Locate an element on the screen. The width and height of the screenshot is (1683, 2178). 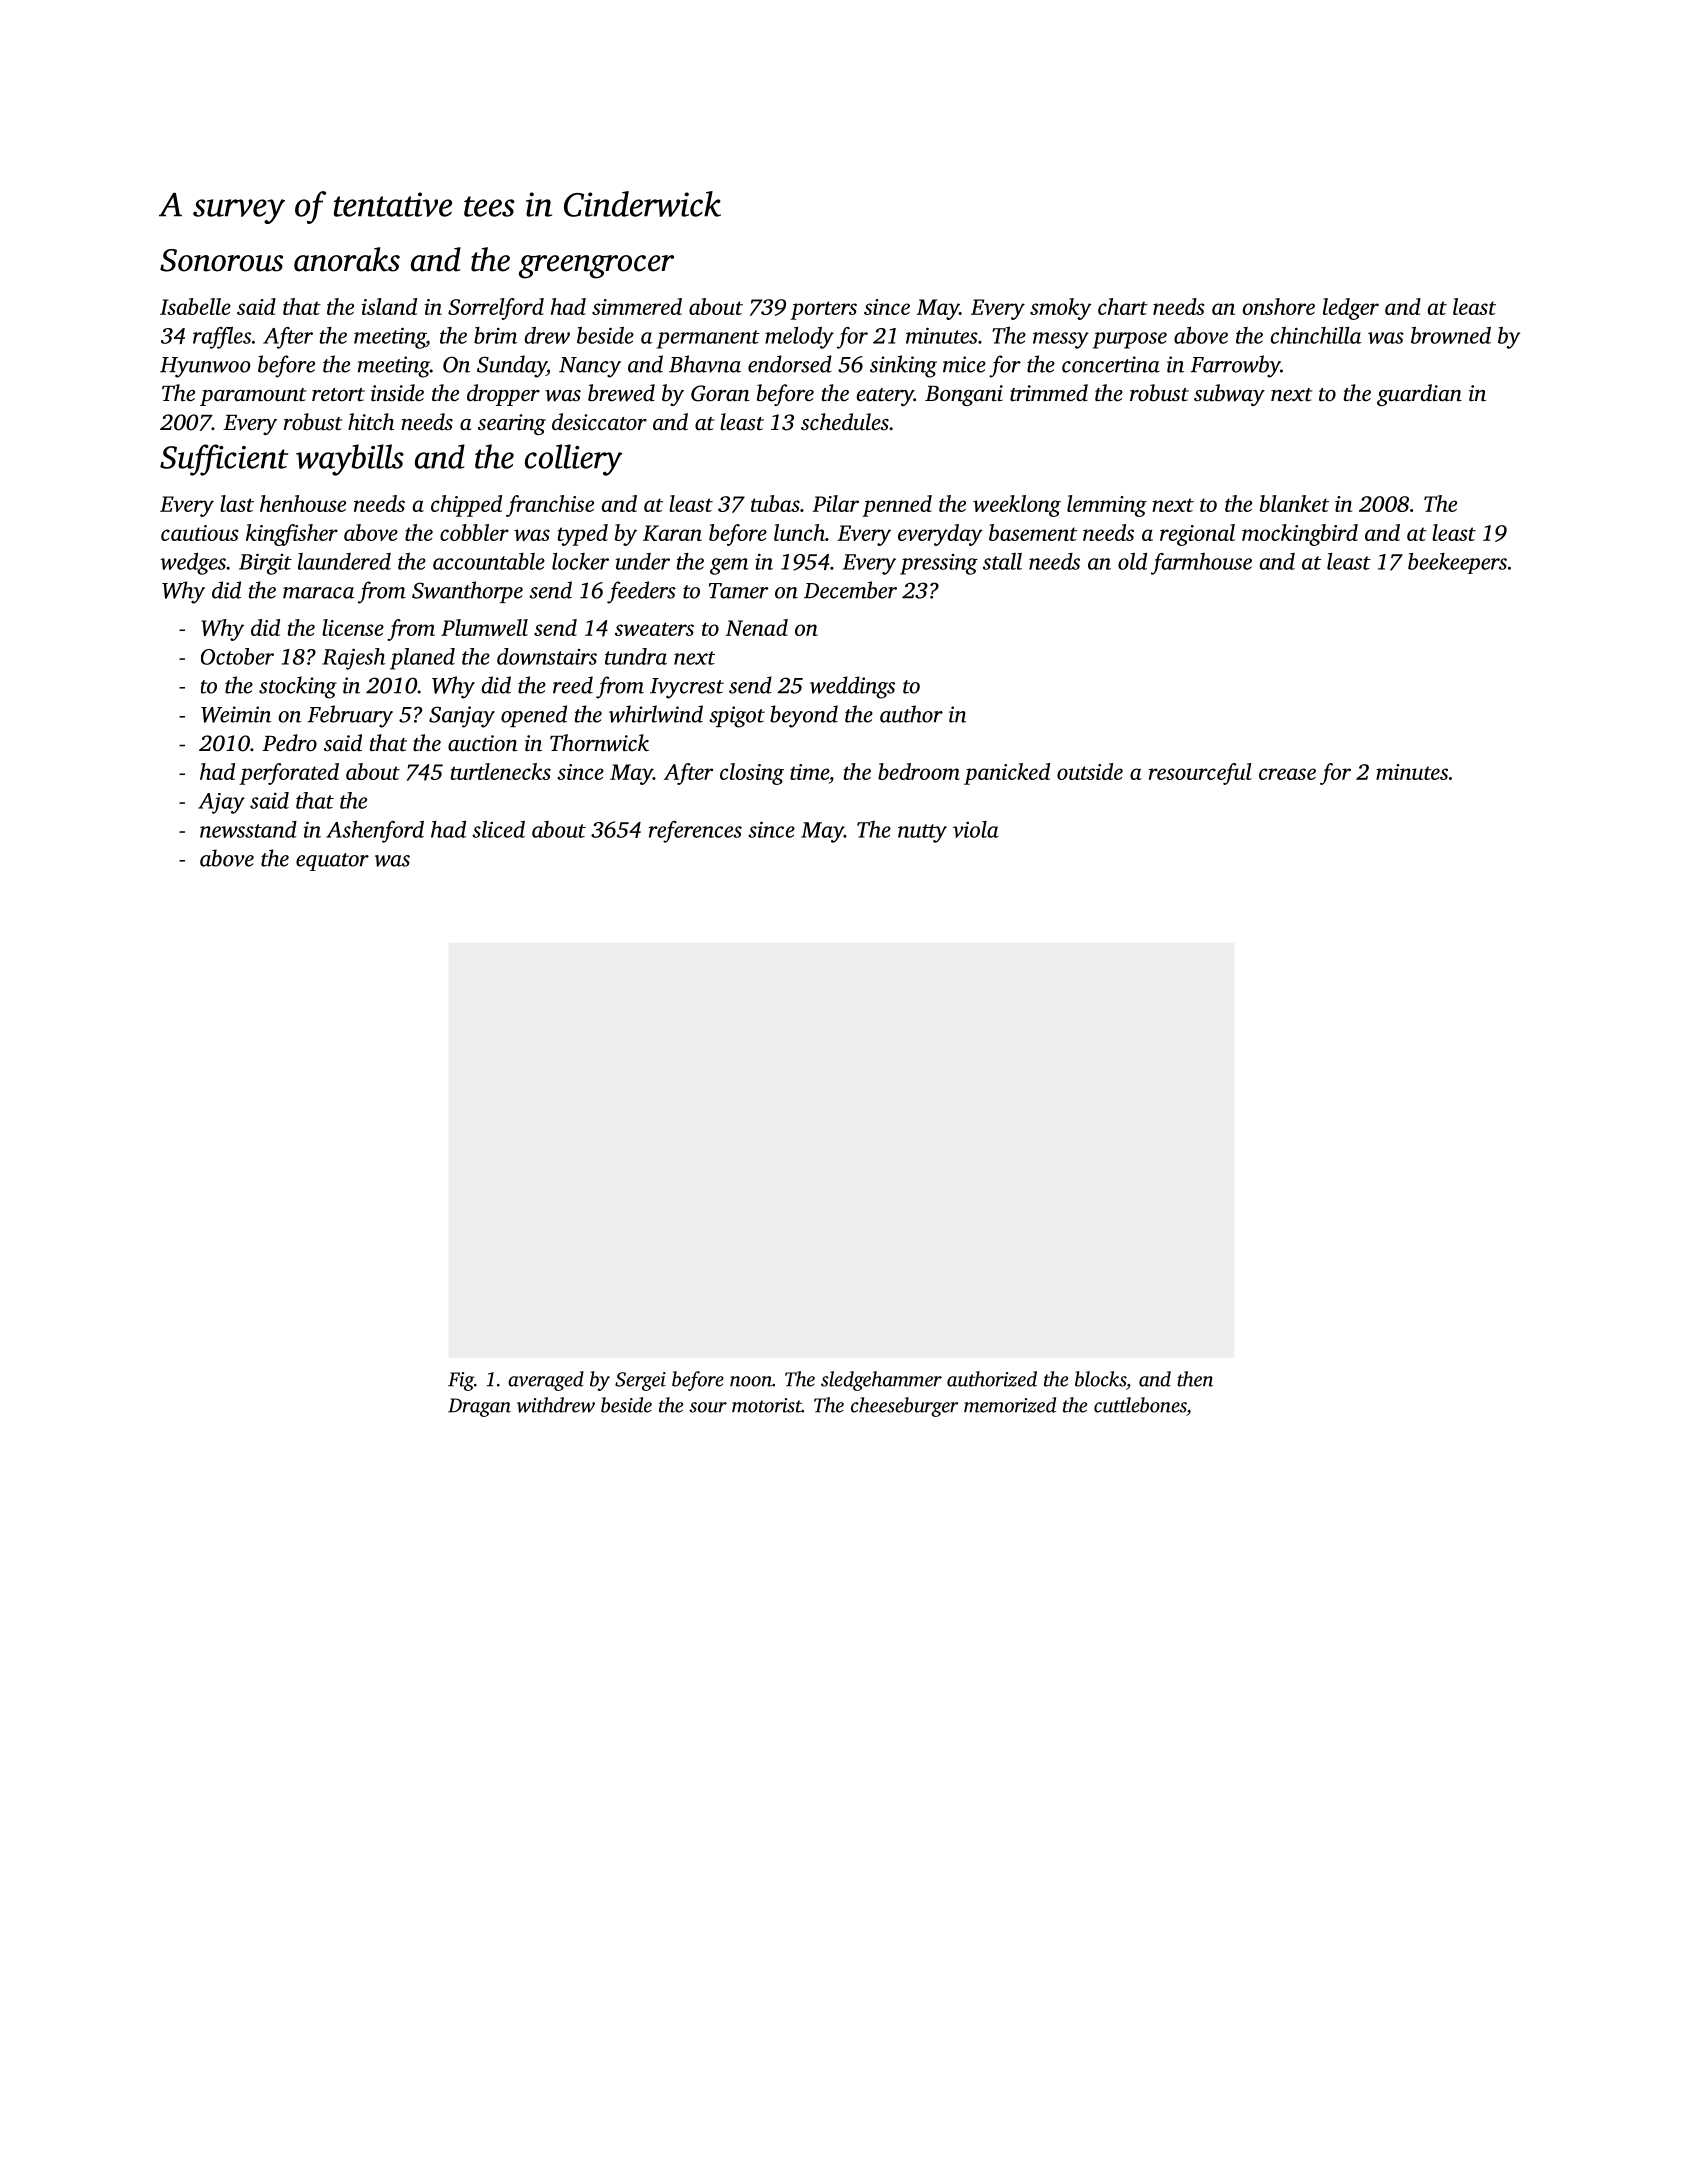
crease is located at coordinates (1287, 774).
